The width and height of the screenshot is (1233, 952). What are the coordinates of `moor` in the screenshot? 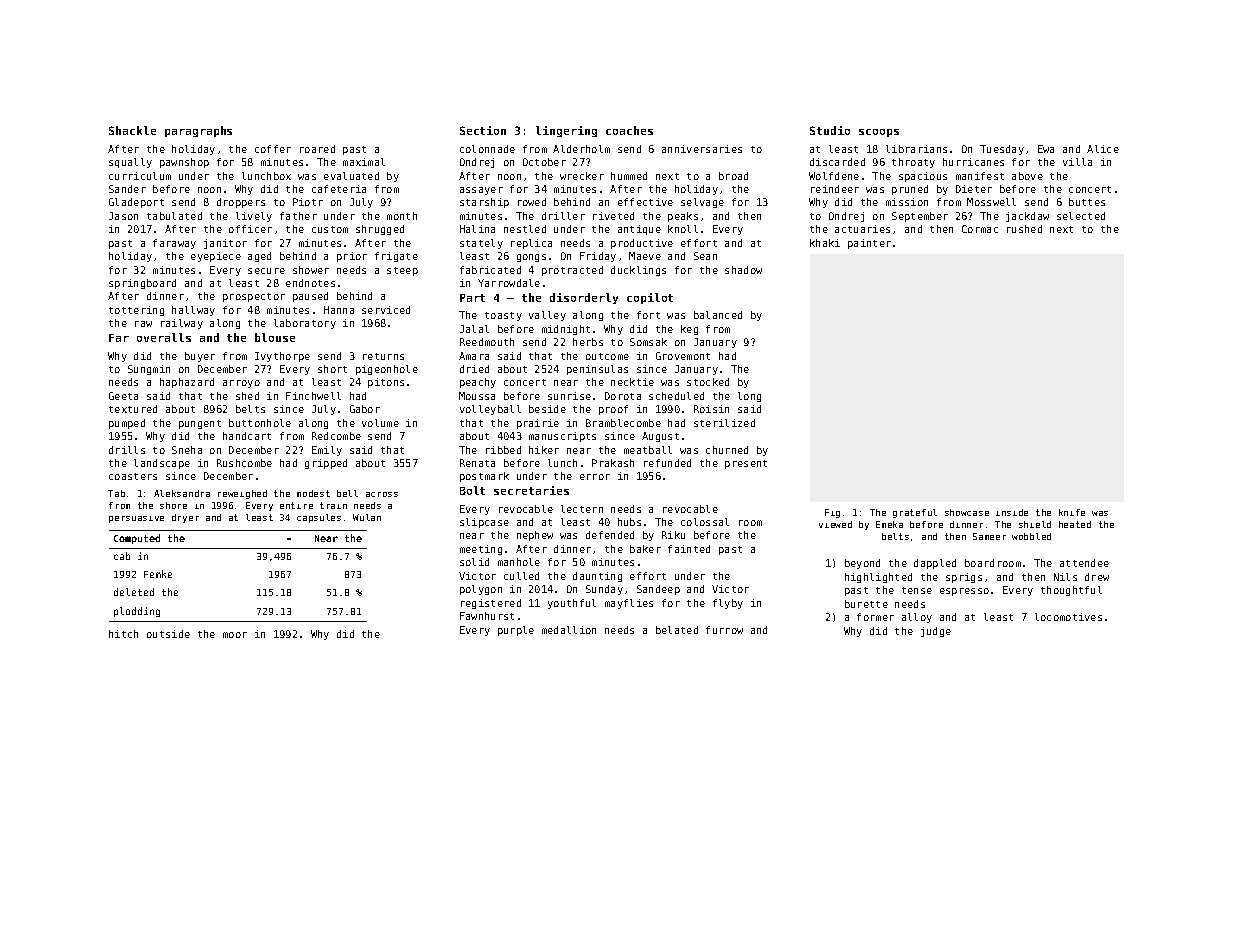 It's located at (235, 635).
